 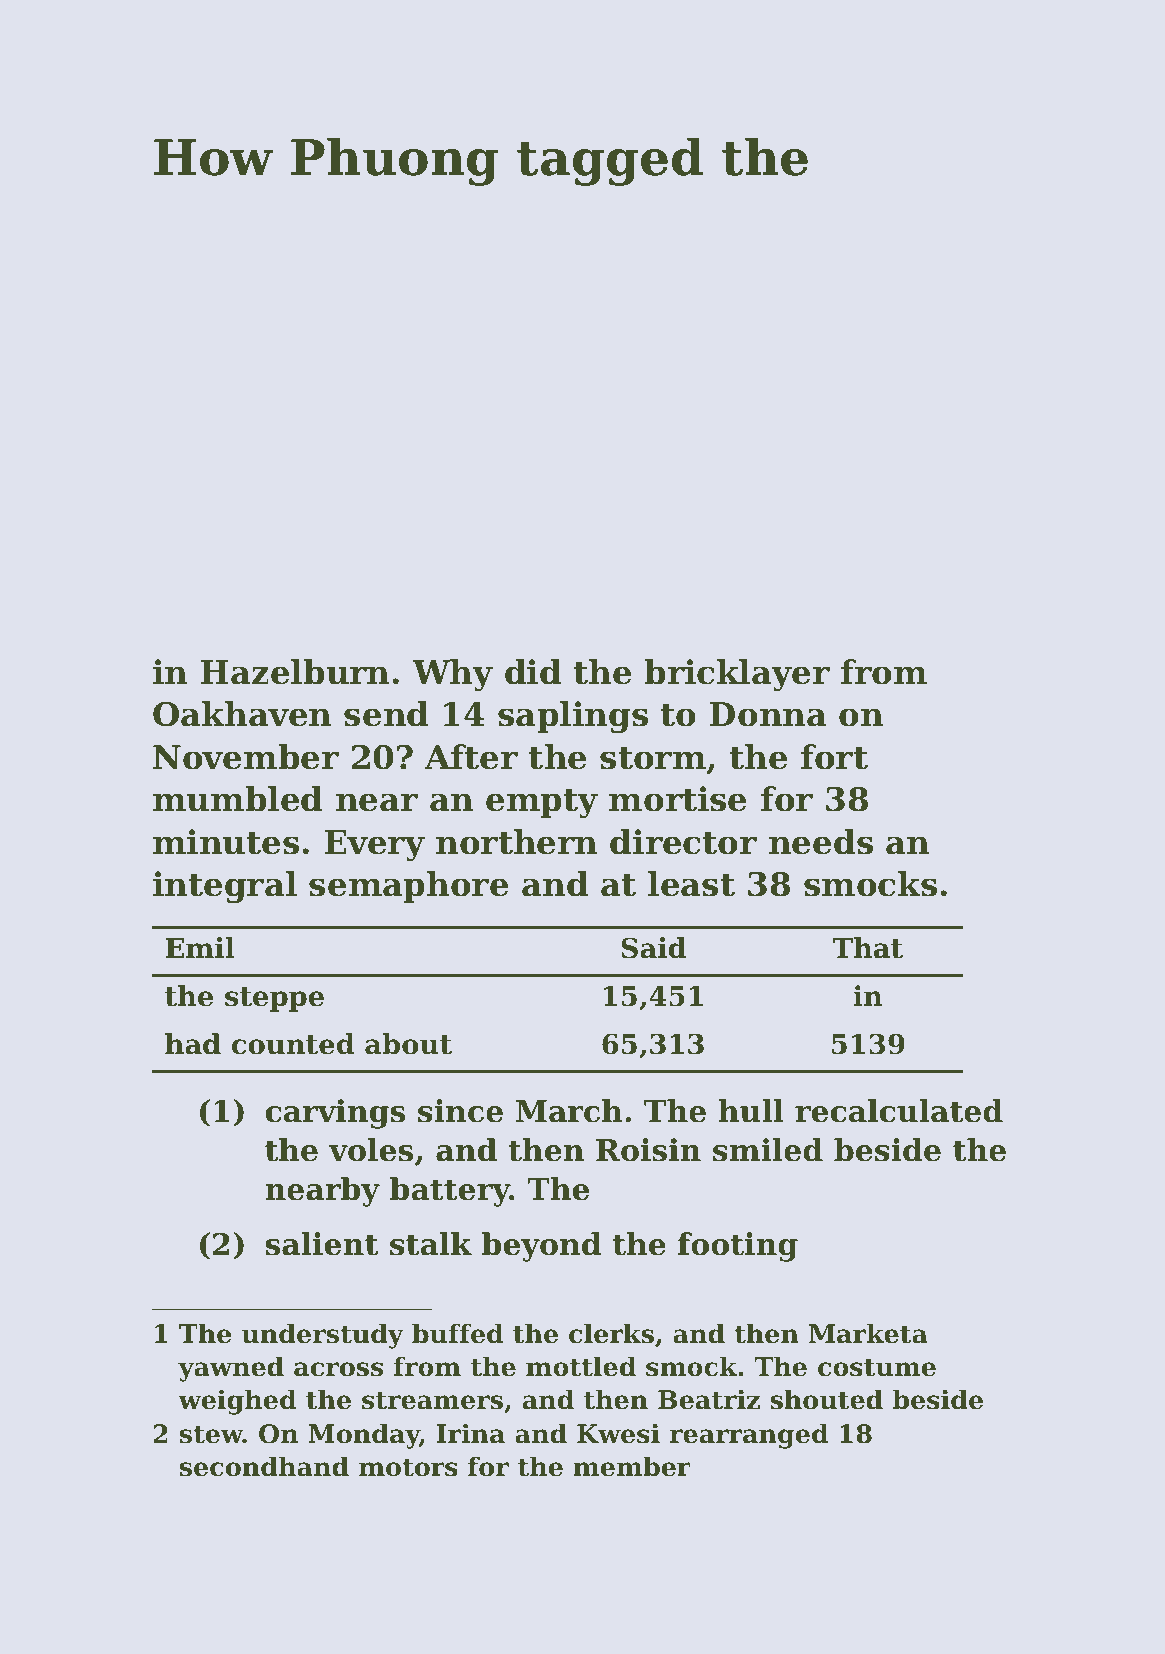 I want to click on fort, so click(x=834, y=757).
